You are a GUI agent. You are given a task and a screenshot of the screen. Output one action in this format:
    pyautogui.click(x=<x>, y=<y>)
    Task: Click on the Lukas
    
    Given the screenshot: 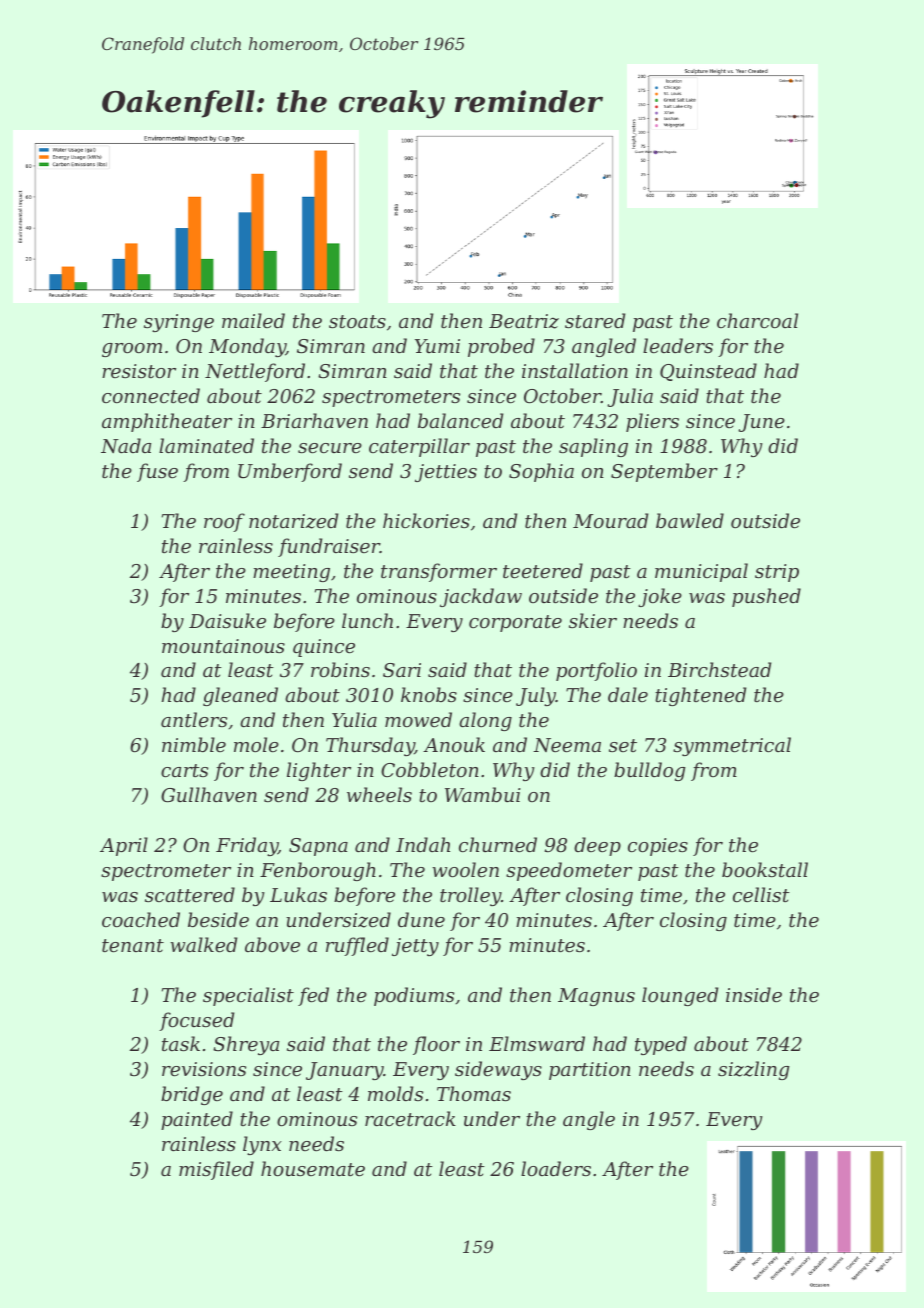 What is the action you would take?
    pyautogui.click(x=298, y=894)
